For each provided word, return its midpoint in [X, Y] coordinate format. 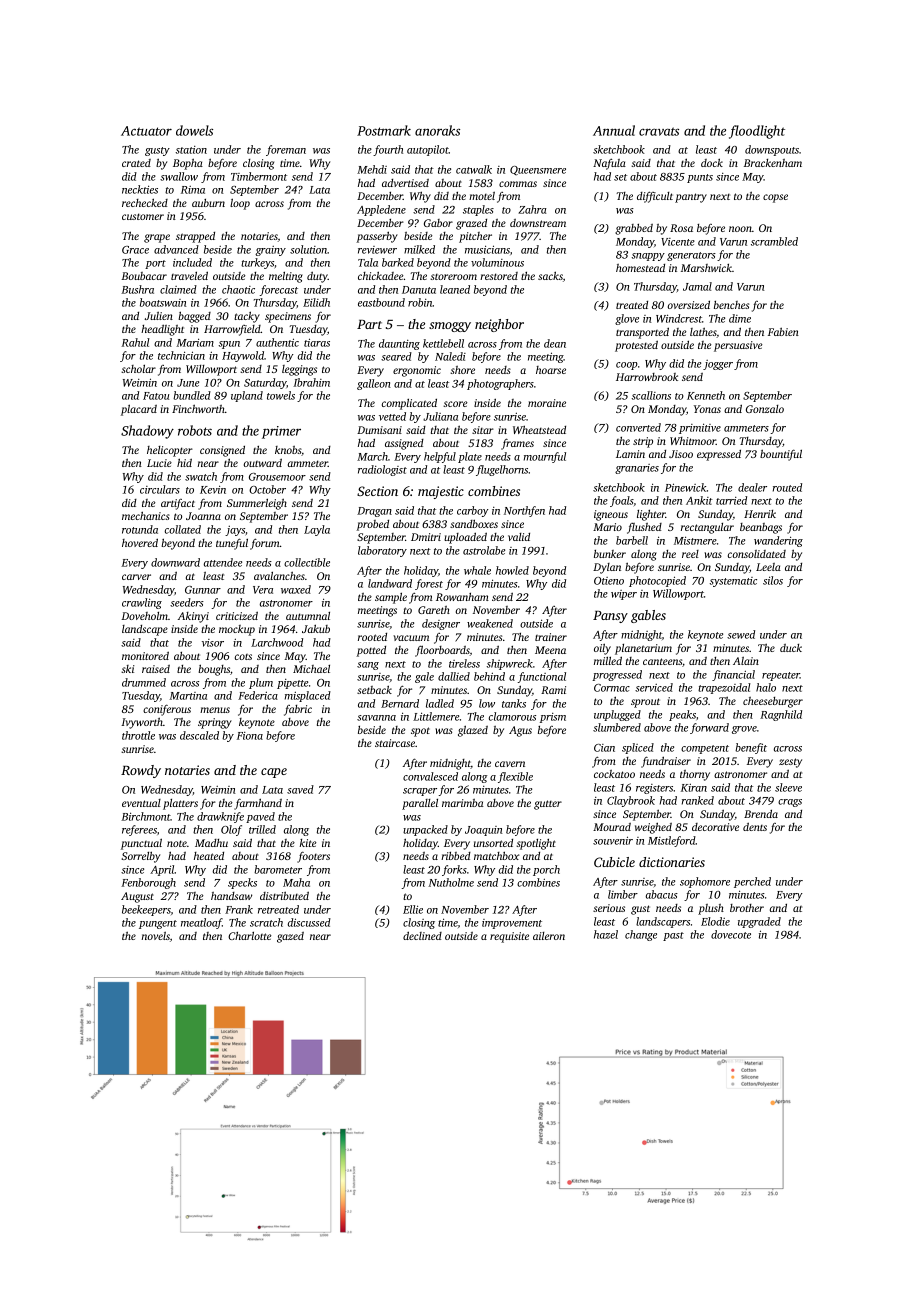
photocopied [657, 581]
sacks [550, 275]
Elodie [715, 921]
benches [731, 305]
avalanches [279, 575]
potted [371, 651]
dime [740, 318]
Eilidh [316, 302]
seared [396, 356]
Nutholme [451, 882]
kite [308, 843]
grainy [270, 251]
